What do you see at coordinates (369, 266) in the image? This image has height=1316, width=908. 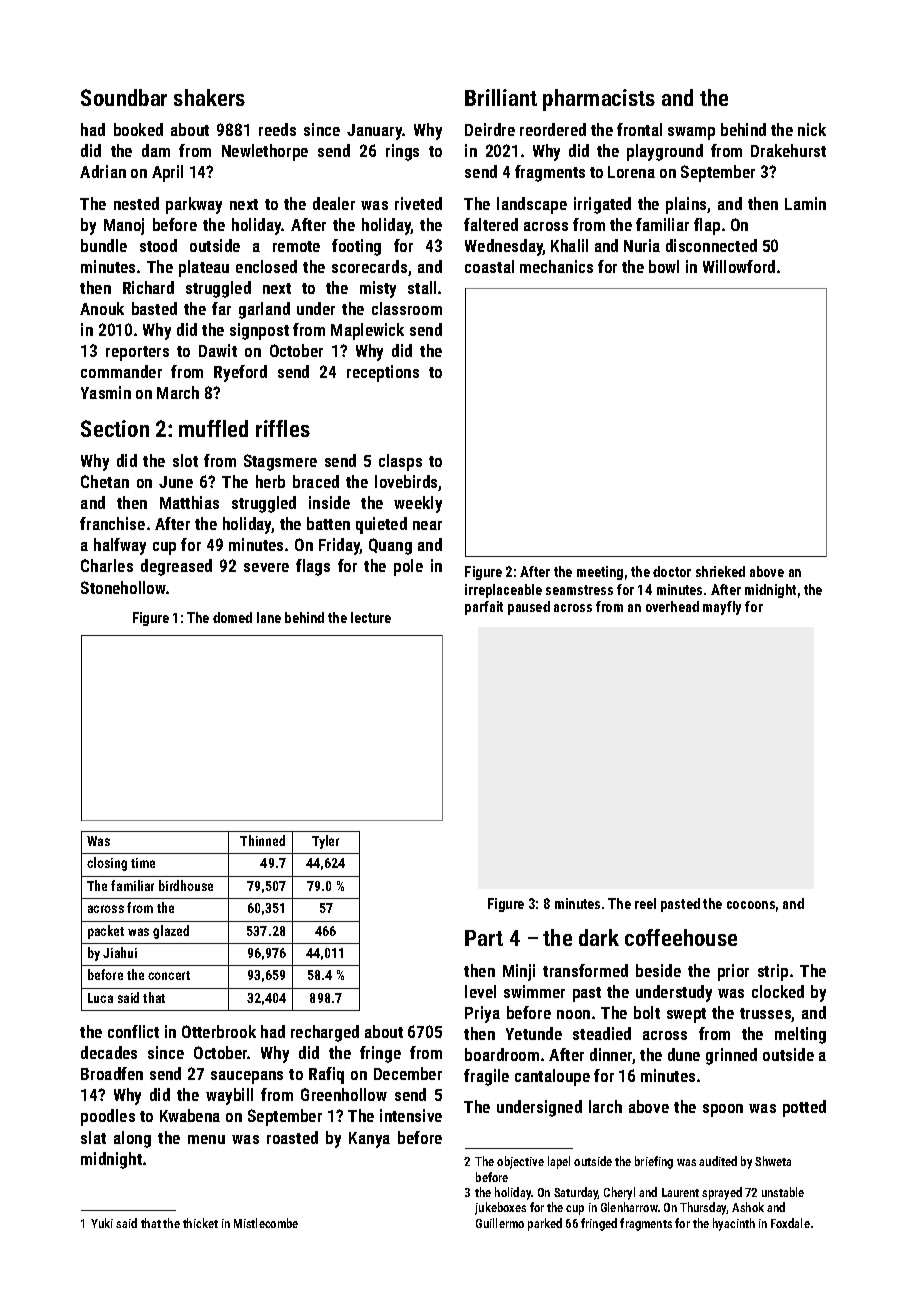 I see `scorecards` at bounding box center [369, 266].
